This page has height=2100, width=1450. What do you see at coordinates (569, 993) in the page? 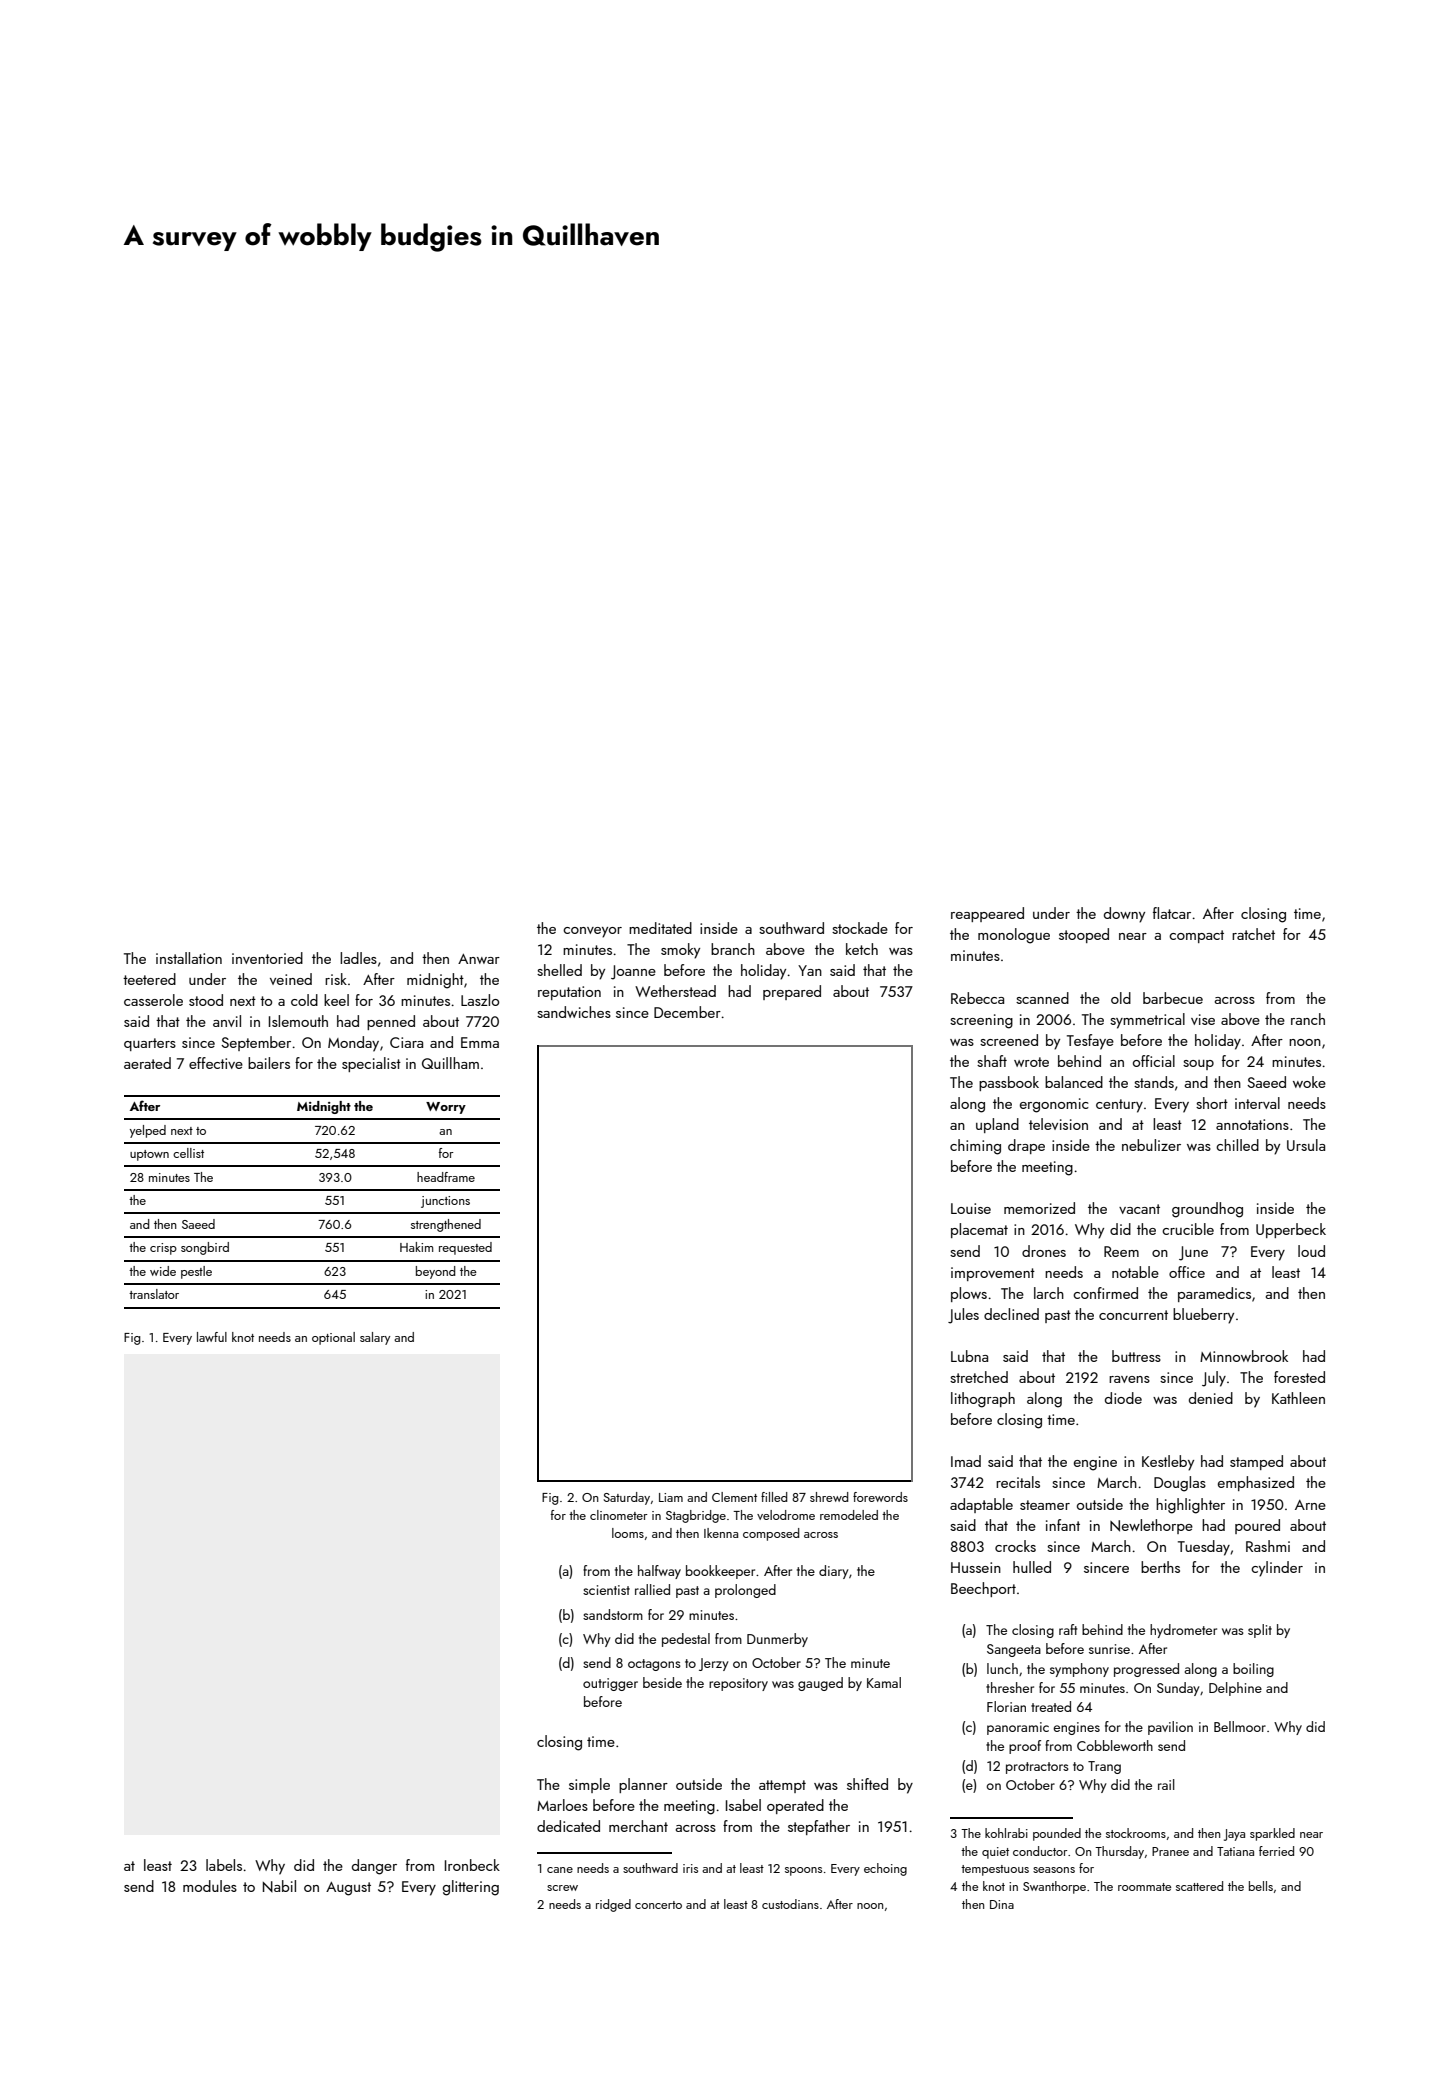
I see `reputation` at bounding box center [569, 993].
